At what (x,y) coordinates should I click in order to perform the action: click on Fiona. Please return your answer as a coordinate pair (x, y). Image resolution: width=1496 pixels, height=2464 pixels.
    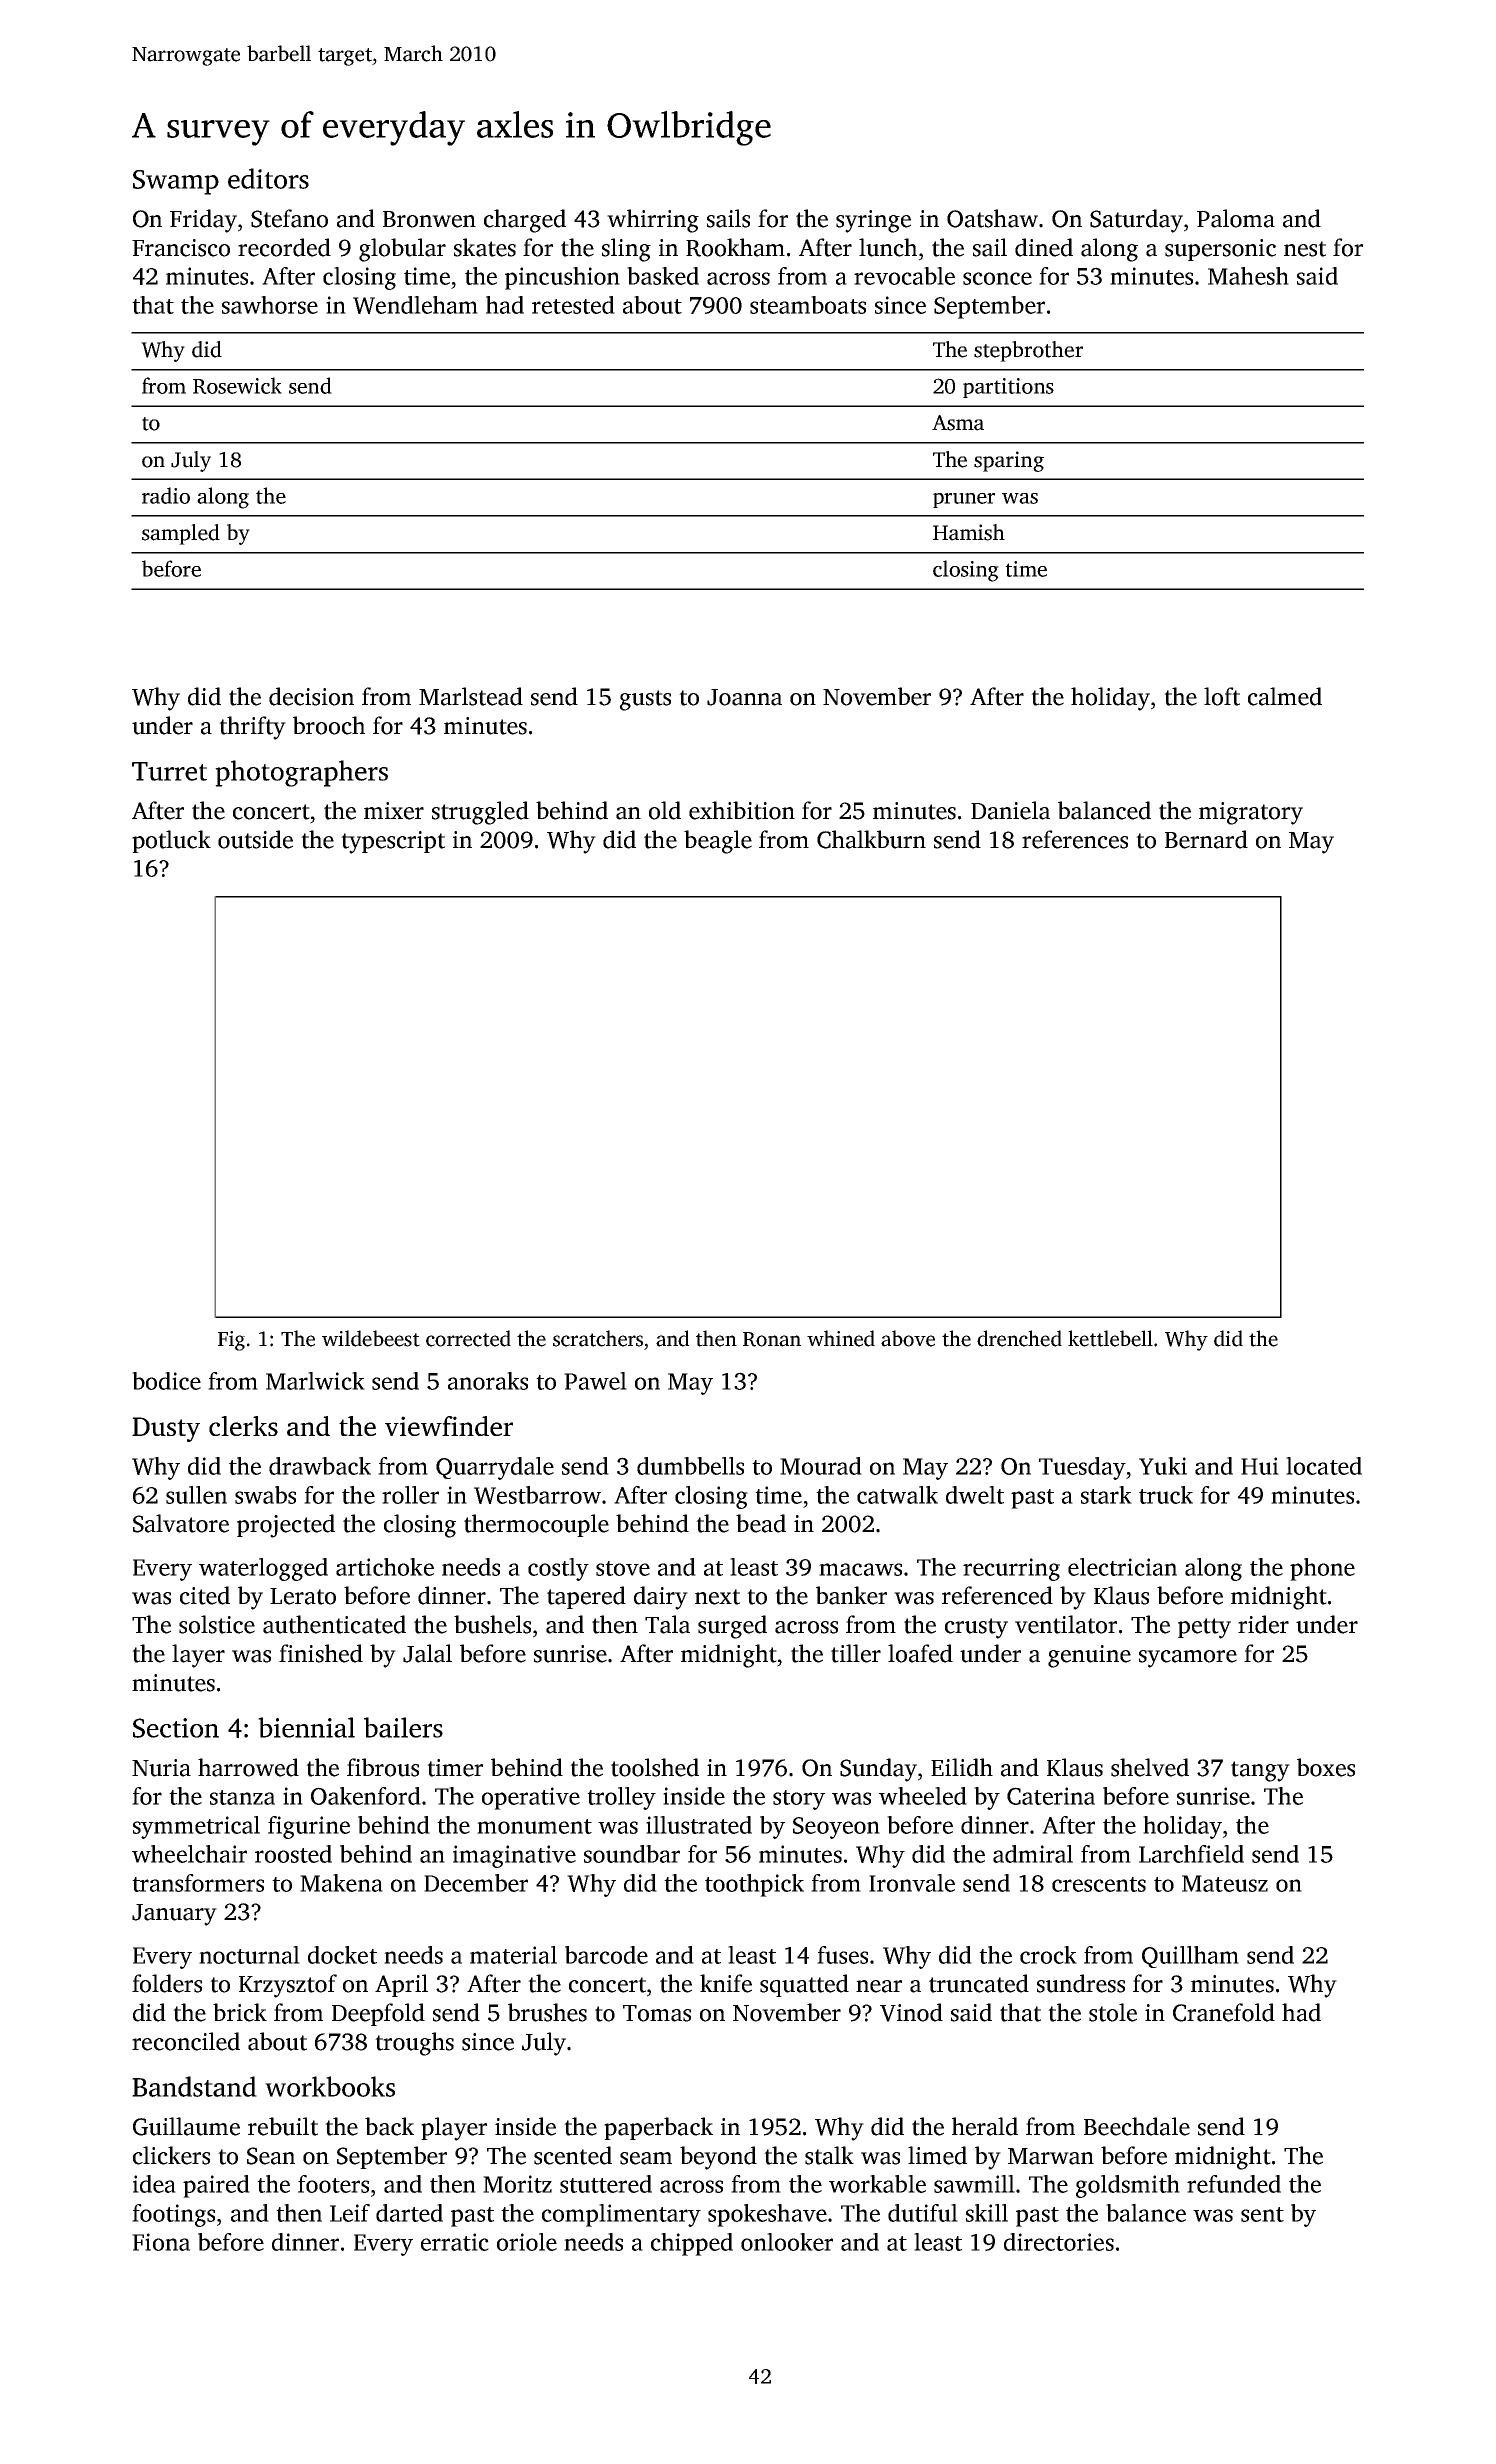
    Looking at the image, I should click on (161, 2242).
